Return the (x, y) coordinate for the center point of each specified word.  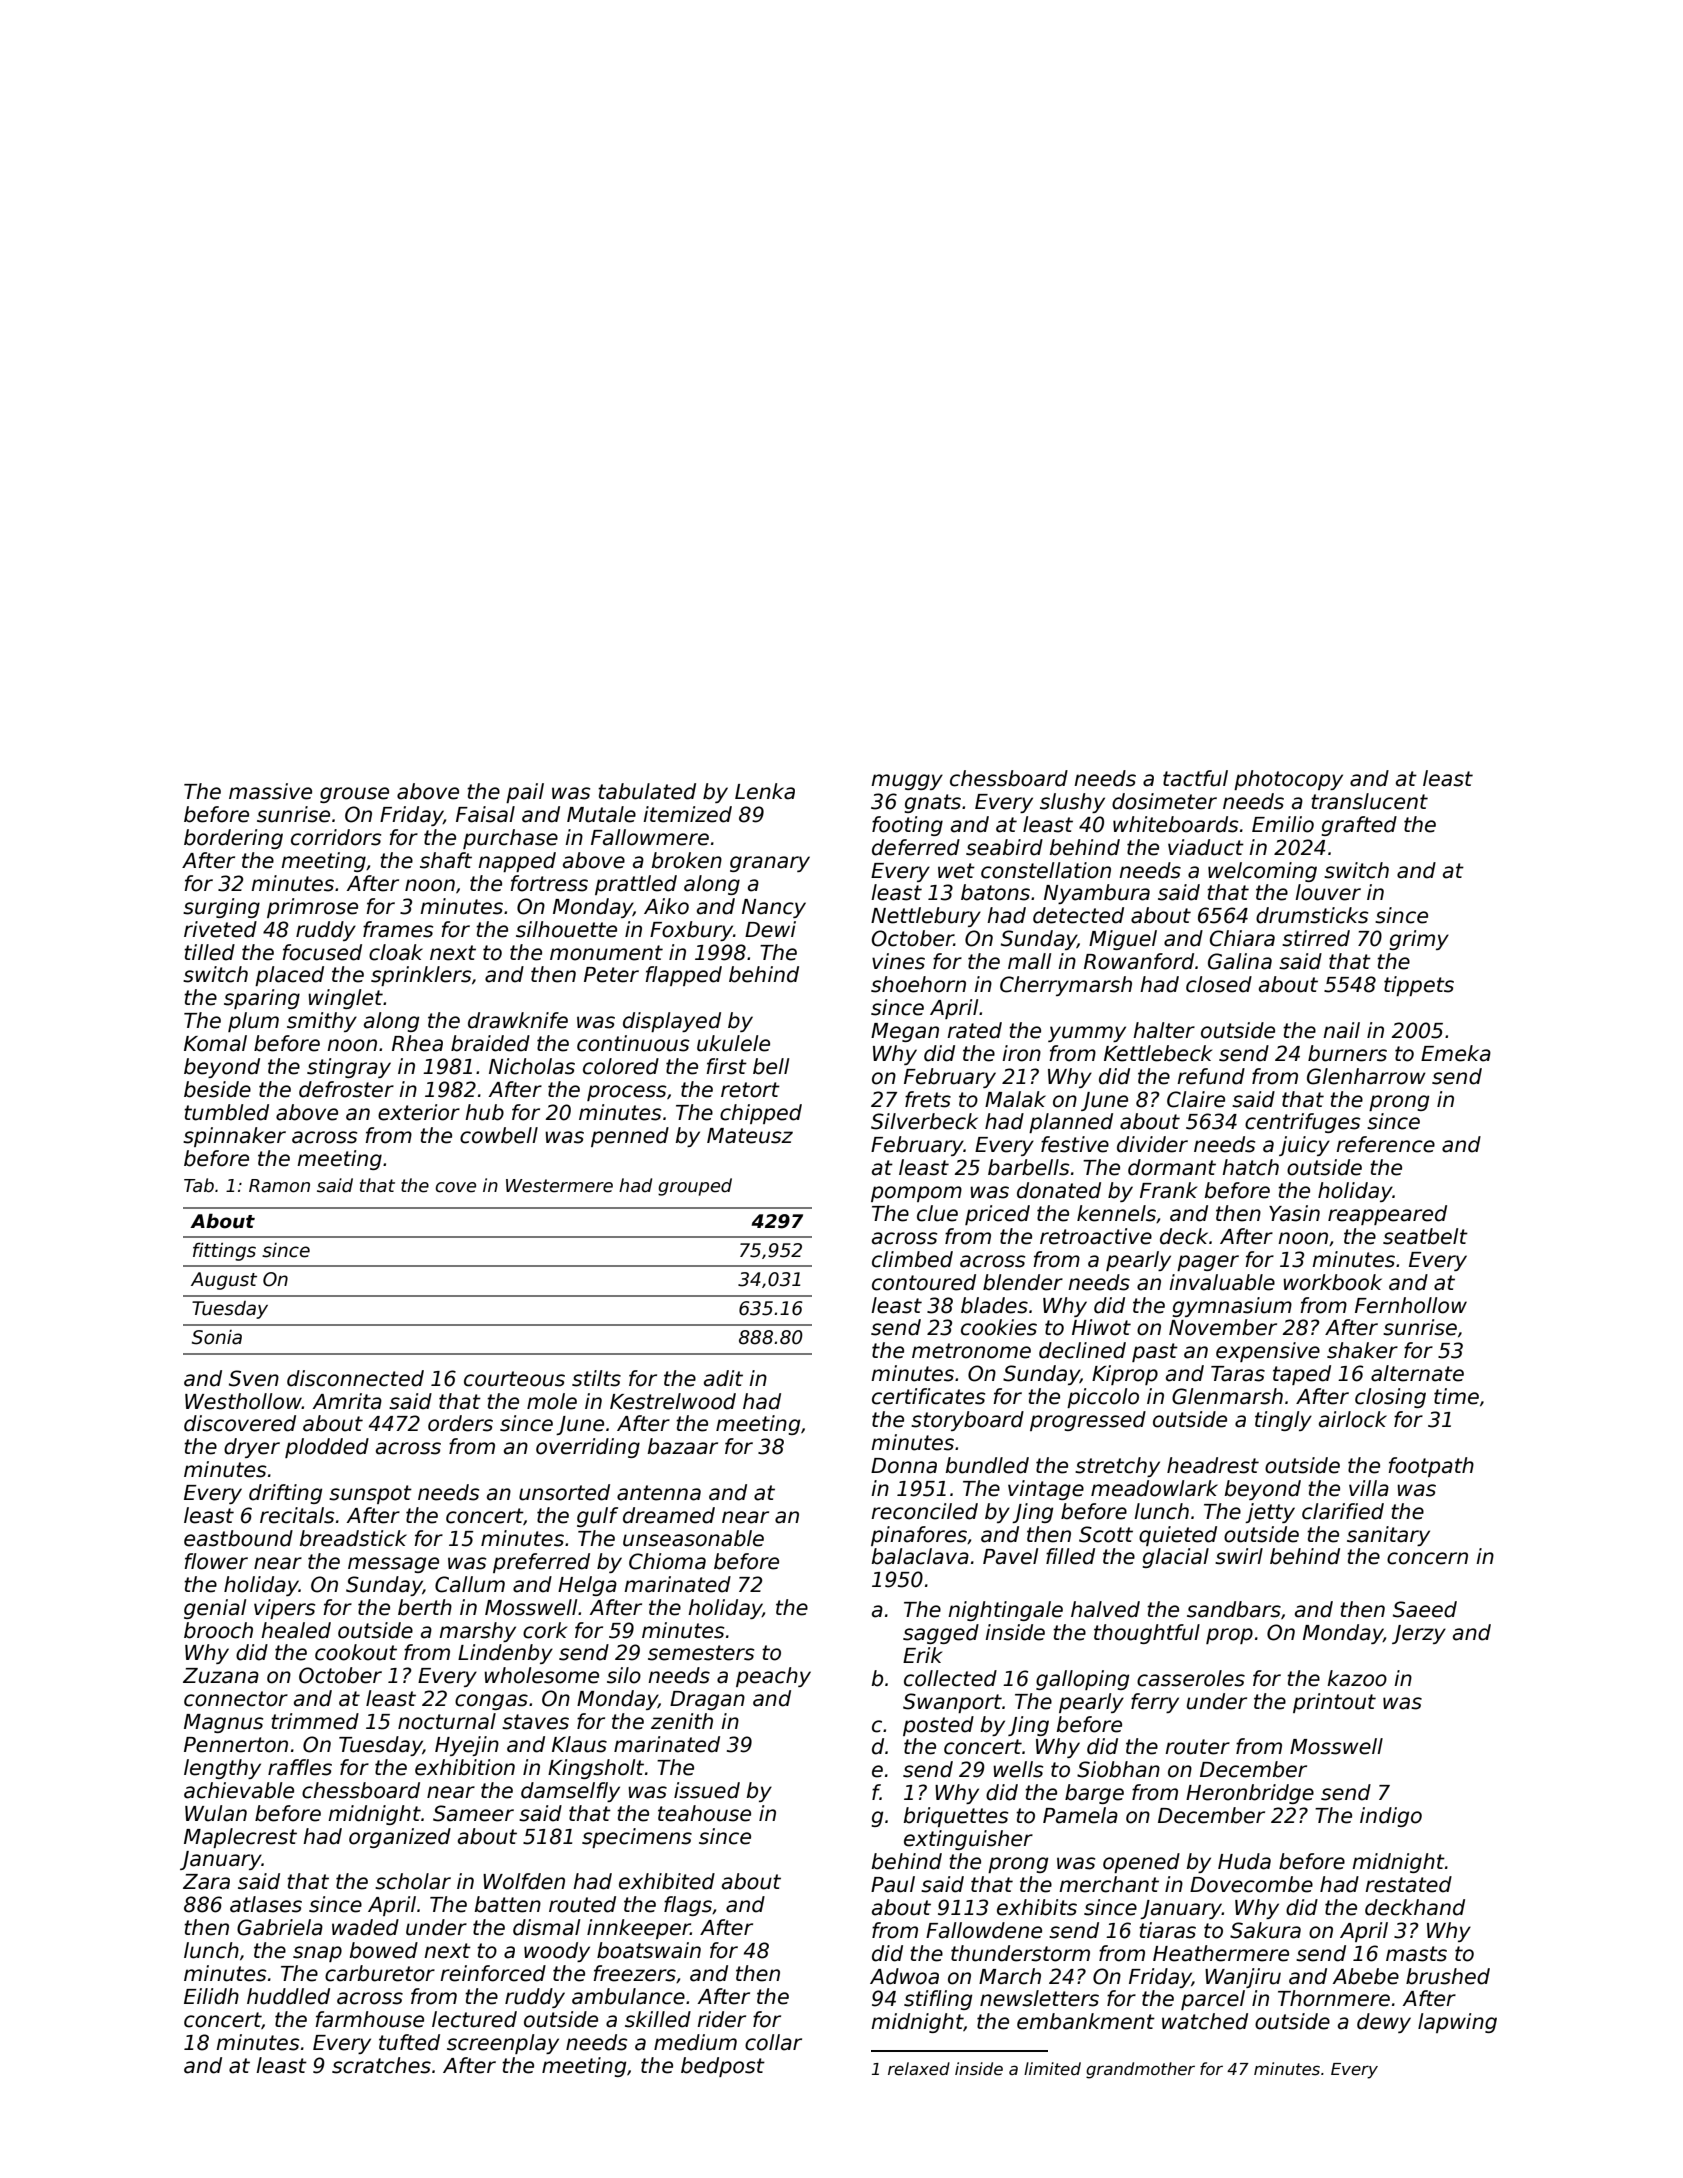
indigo (1391, 1817)
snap (317, 1954)
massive (270, 791)
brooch (218, 1630)
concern (1427, 1558)
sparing (262, 999)
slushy (1072, 803)
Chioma (667, 1561)
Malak (1015, 1099)
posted (938, 1726)
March (1010, 1976)
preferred (541, 1563)
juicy (1304, 1146)
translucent (1369, 801)
